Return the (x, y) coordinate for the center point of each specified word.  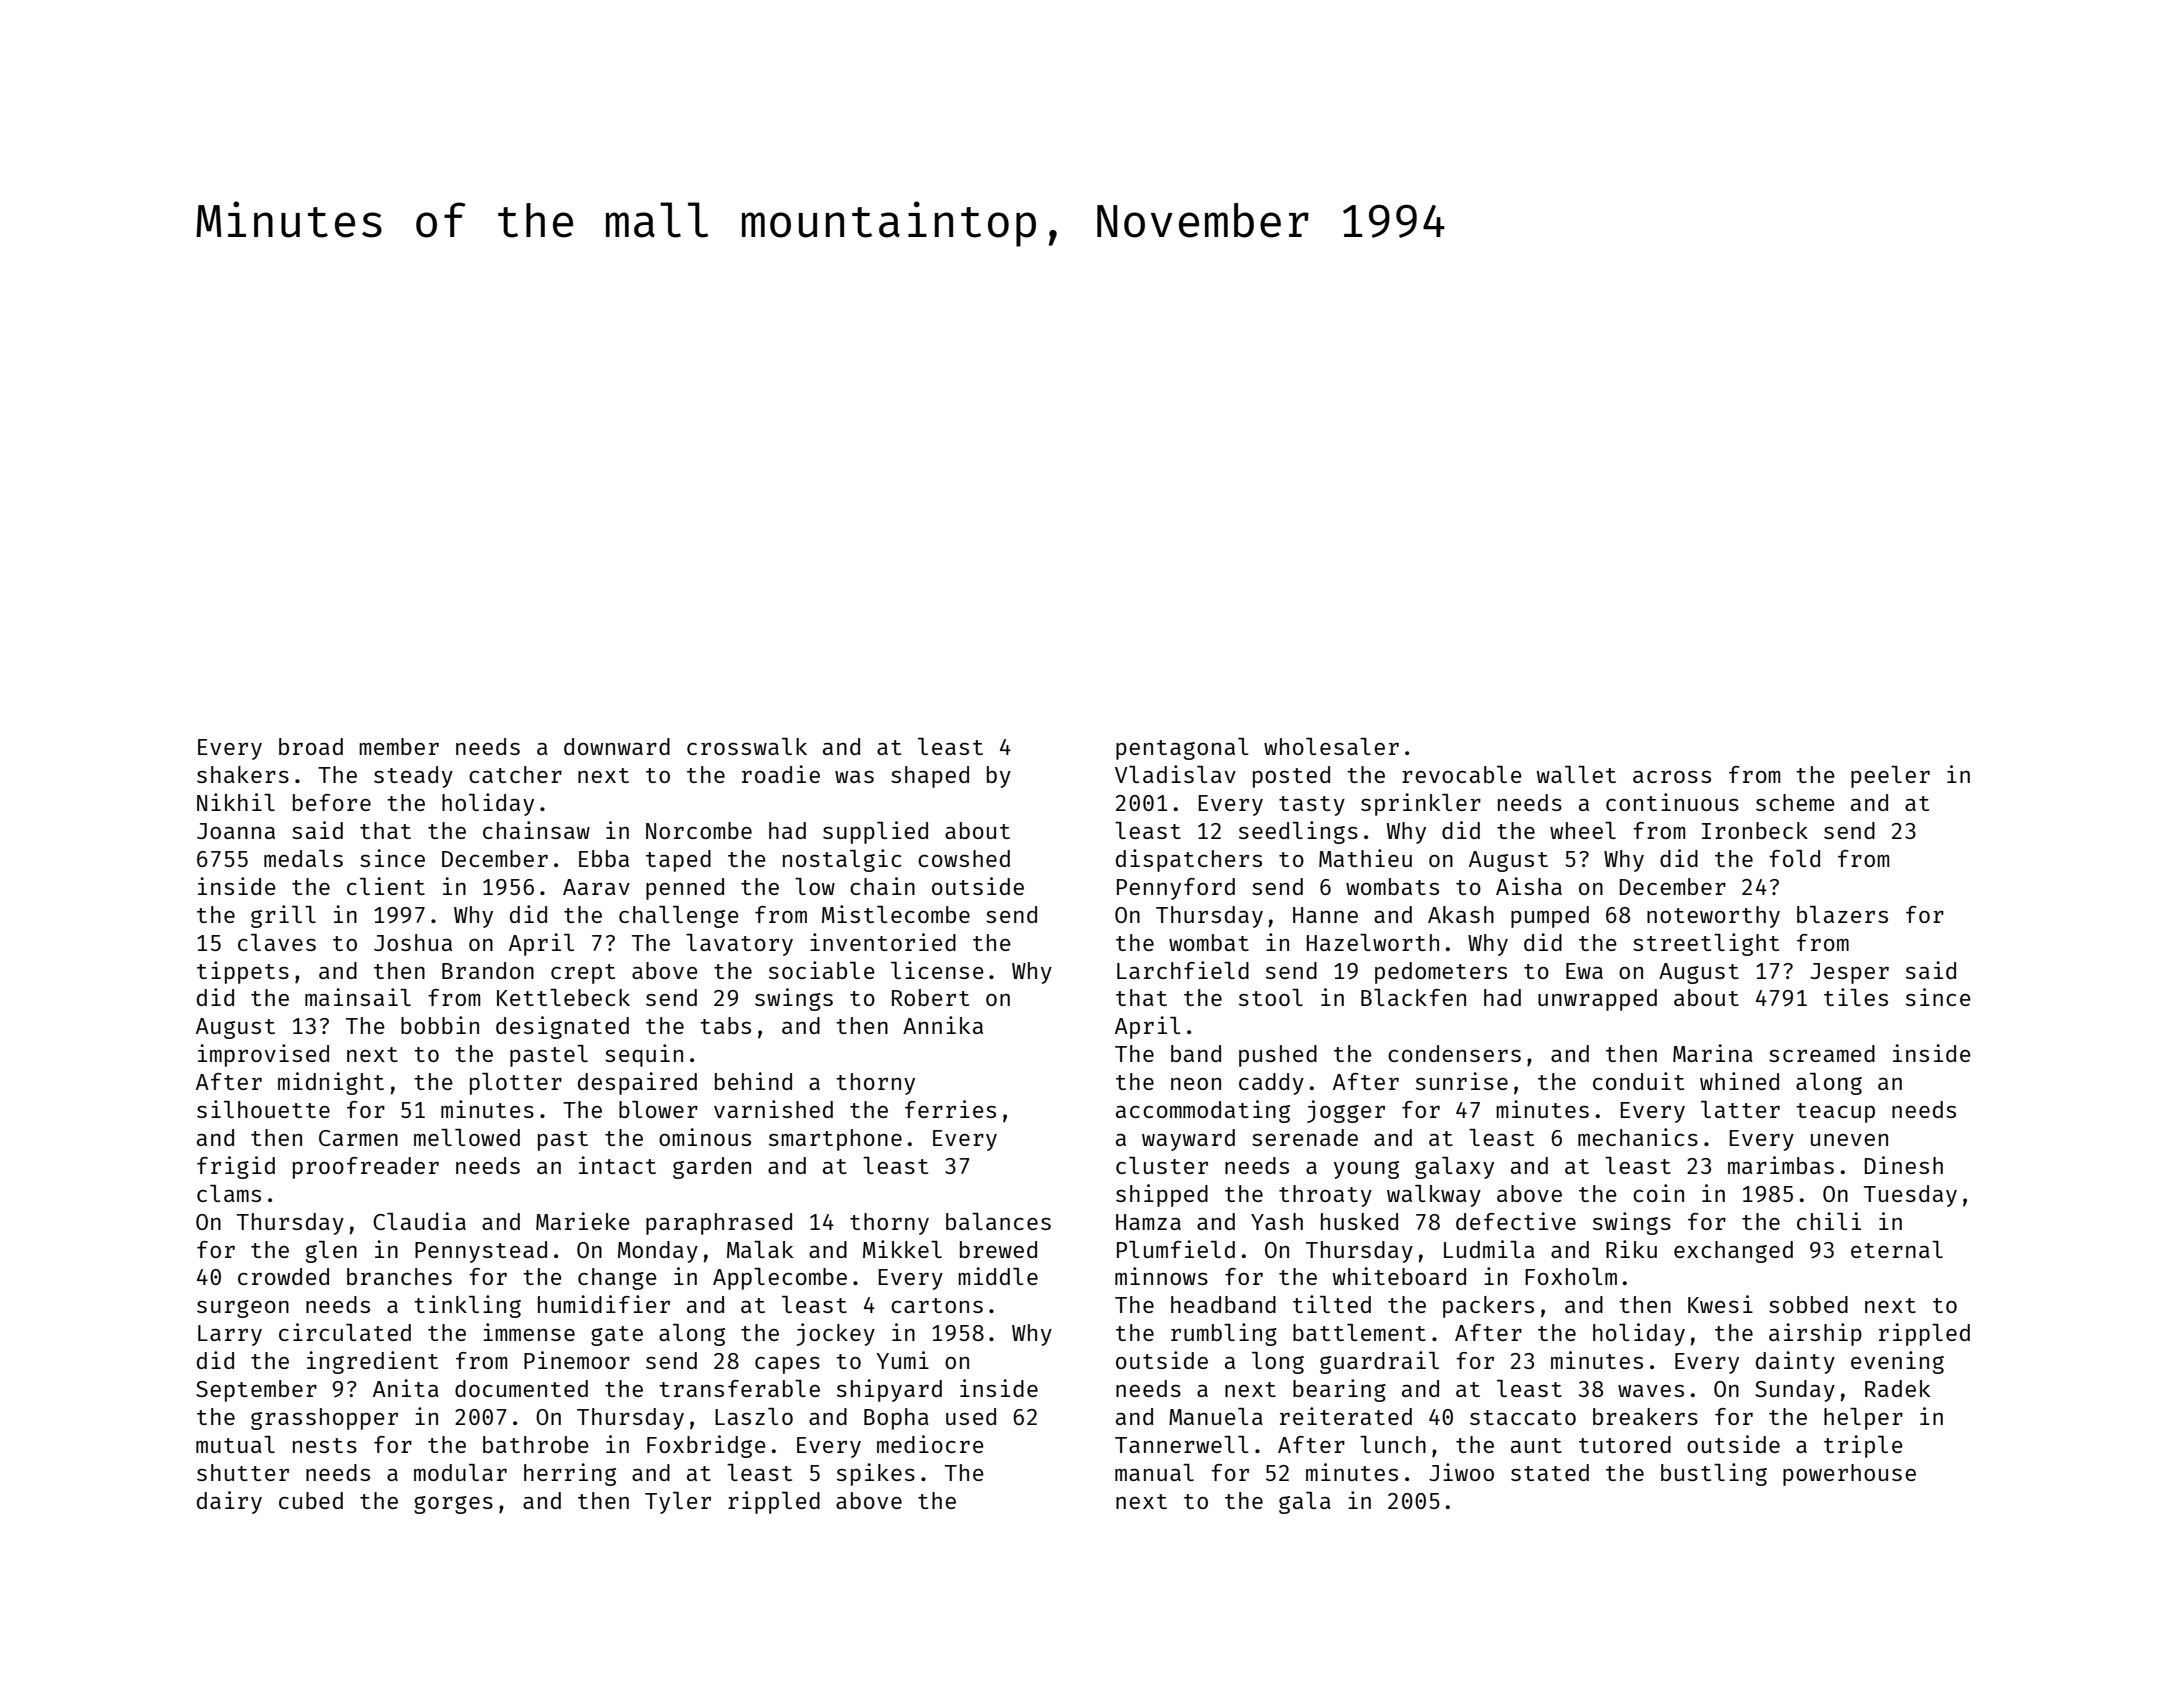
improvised (263, 1055)
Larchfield (1183, 970)
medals (303, 858)
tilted (1332, 1304)
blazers (1842, 914)
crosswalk (747, 746)
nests (325, 1445)
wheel (1583, 830)
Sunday (1795, 1391)
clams (229, 1193)
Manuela (1216, 1416)
